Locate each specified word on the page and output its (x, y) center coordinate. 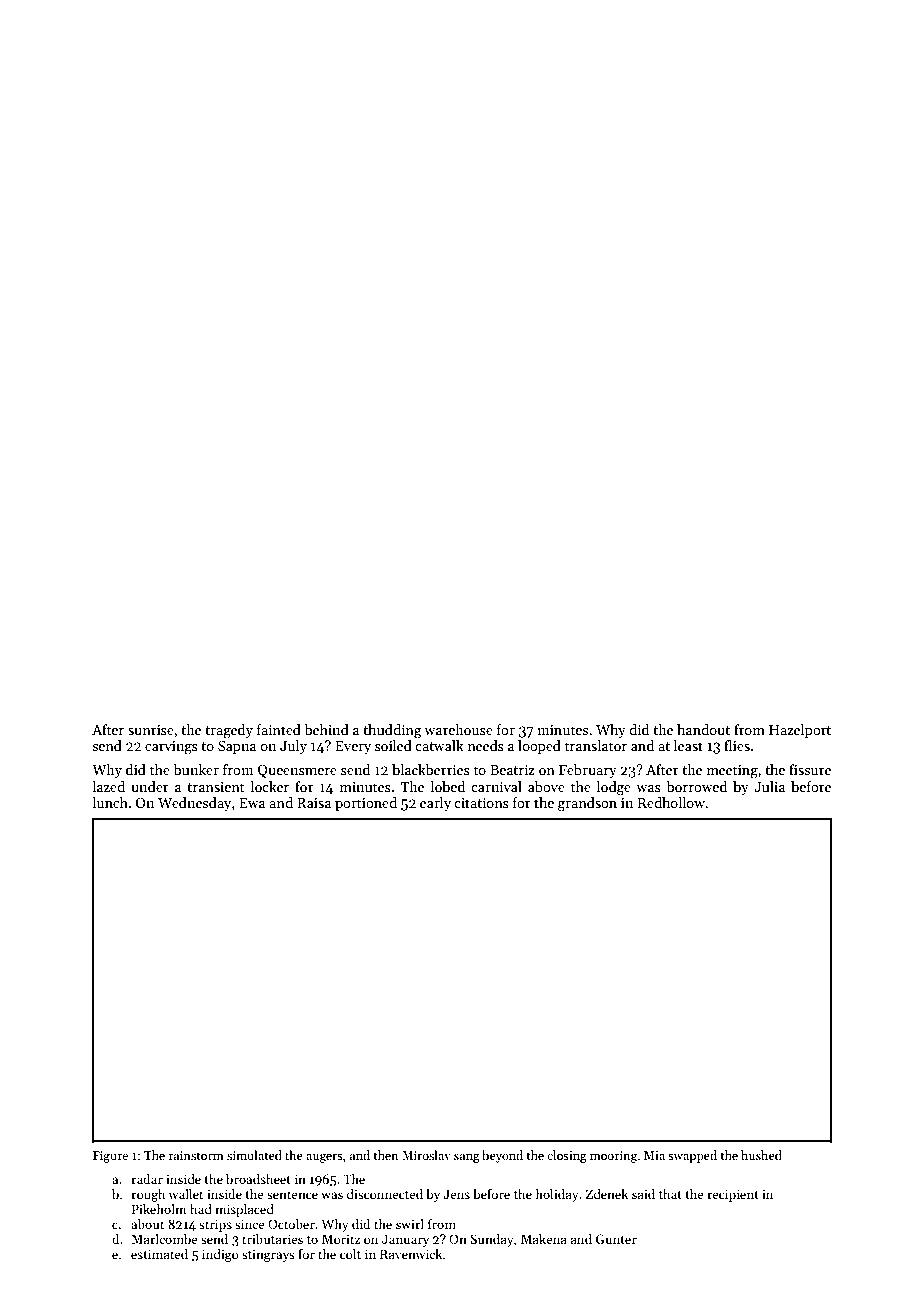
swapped (692, 1156)
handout (703, 729)
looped (539, 747)
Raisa (314, 803)
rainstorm (196, 1155)
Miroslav (426, 1155)
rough (148, 1195)
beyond (502, 1156)
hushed (761, 1155)
